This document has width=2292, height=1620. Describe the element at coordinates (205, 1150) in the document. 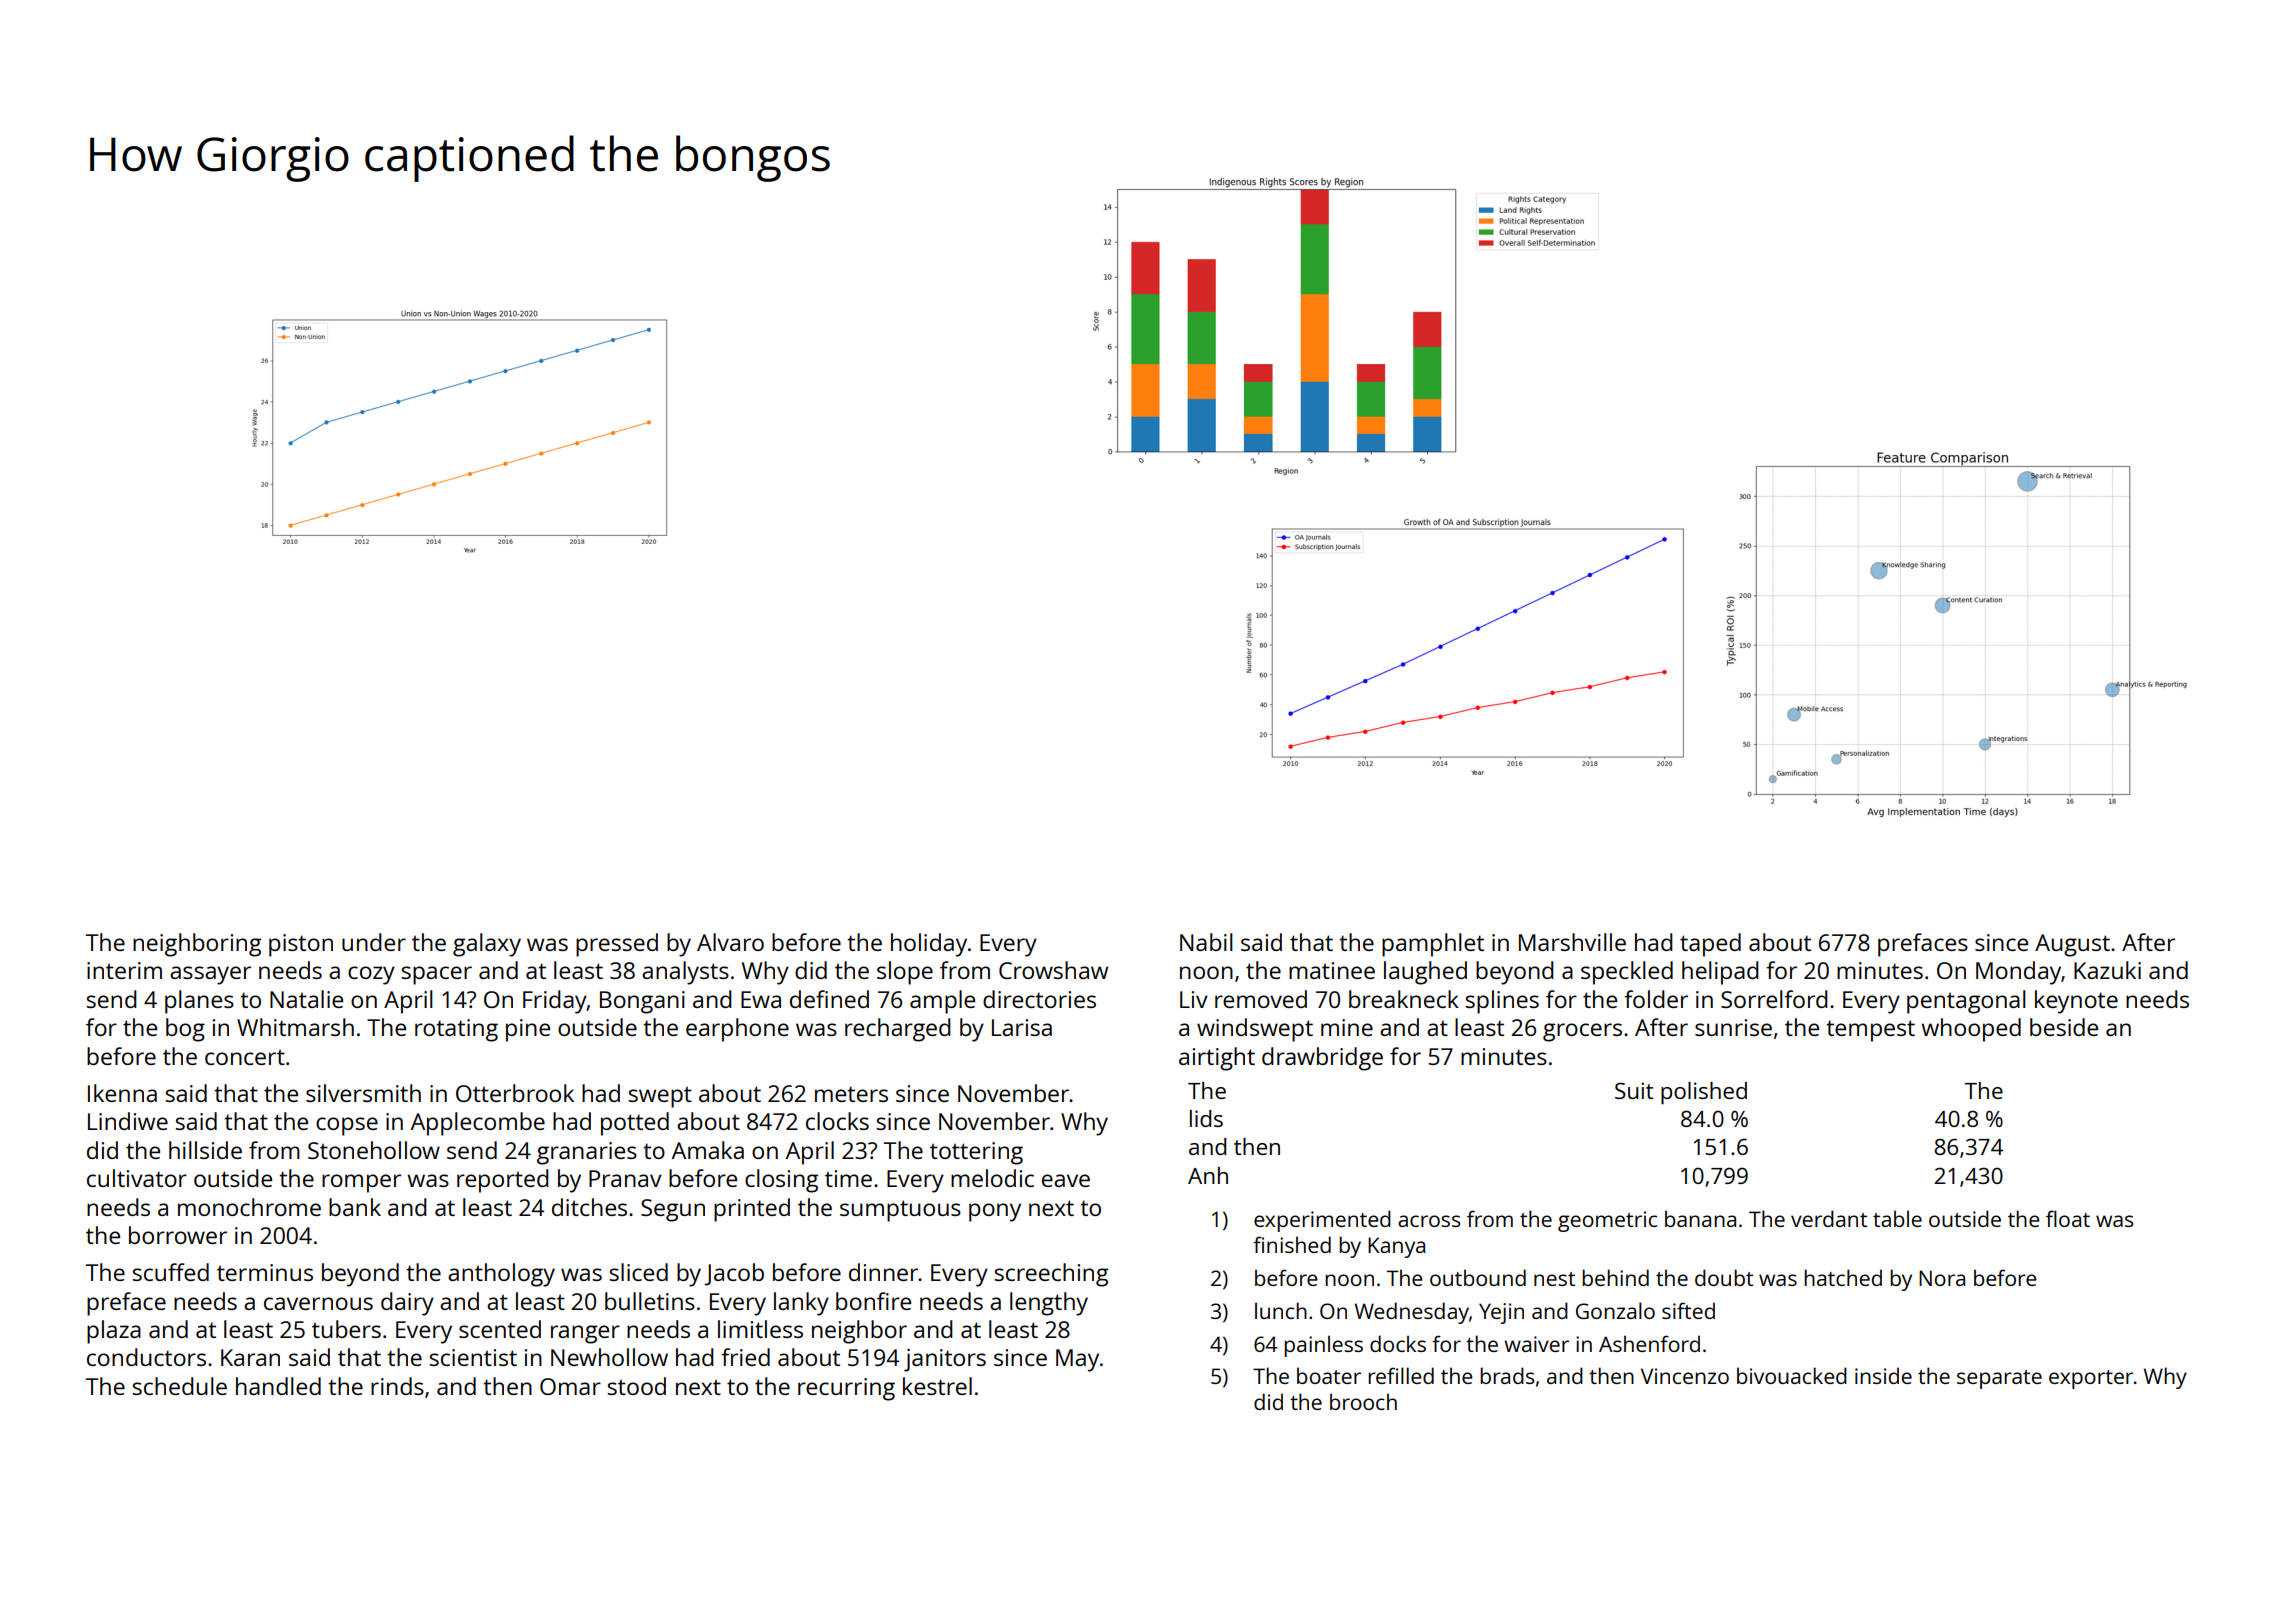

I see `hillside` at that location.
